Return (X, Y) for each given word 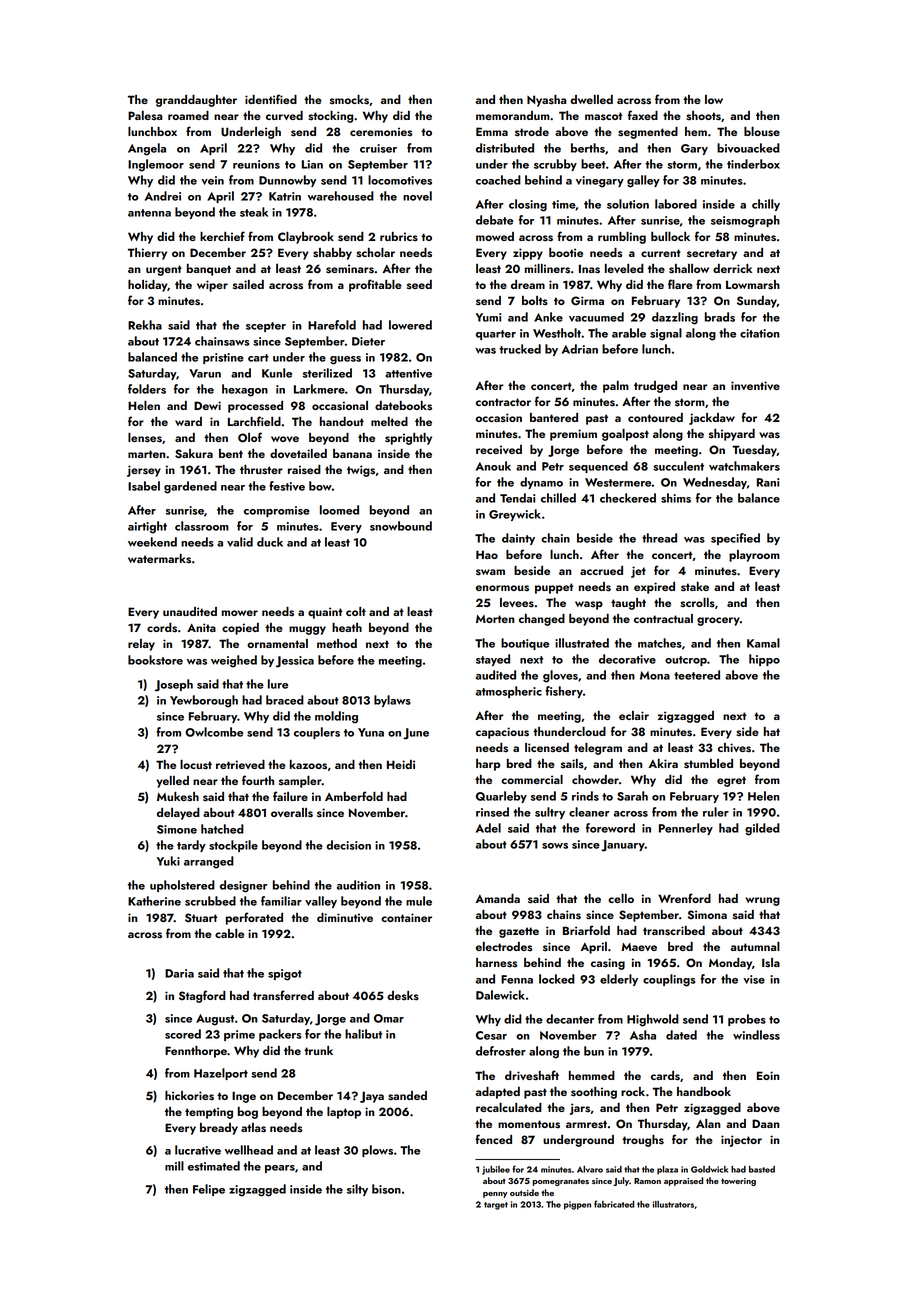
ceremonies (381, 132)
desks (403, 996)
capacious (502, 733)
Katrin (285, 196)
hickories (189, 1096)
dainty (518, 539)
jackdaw (712, 419)
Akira (663, 763)
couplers (317, 733)
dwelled (591, 99)
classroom (202, 526)
